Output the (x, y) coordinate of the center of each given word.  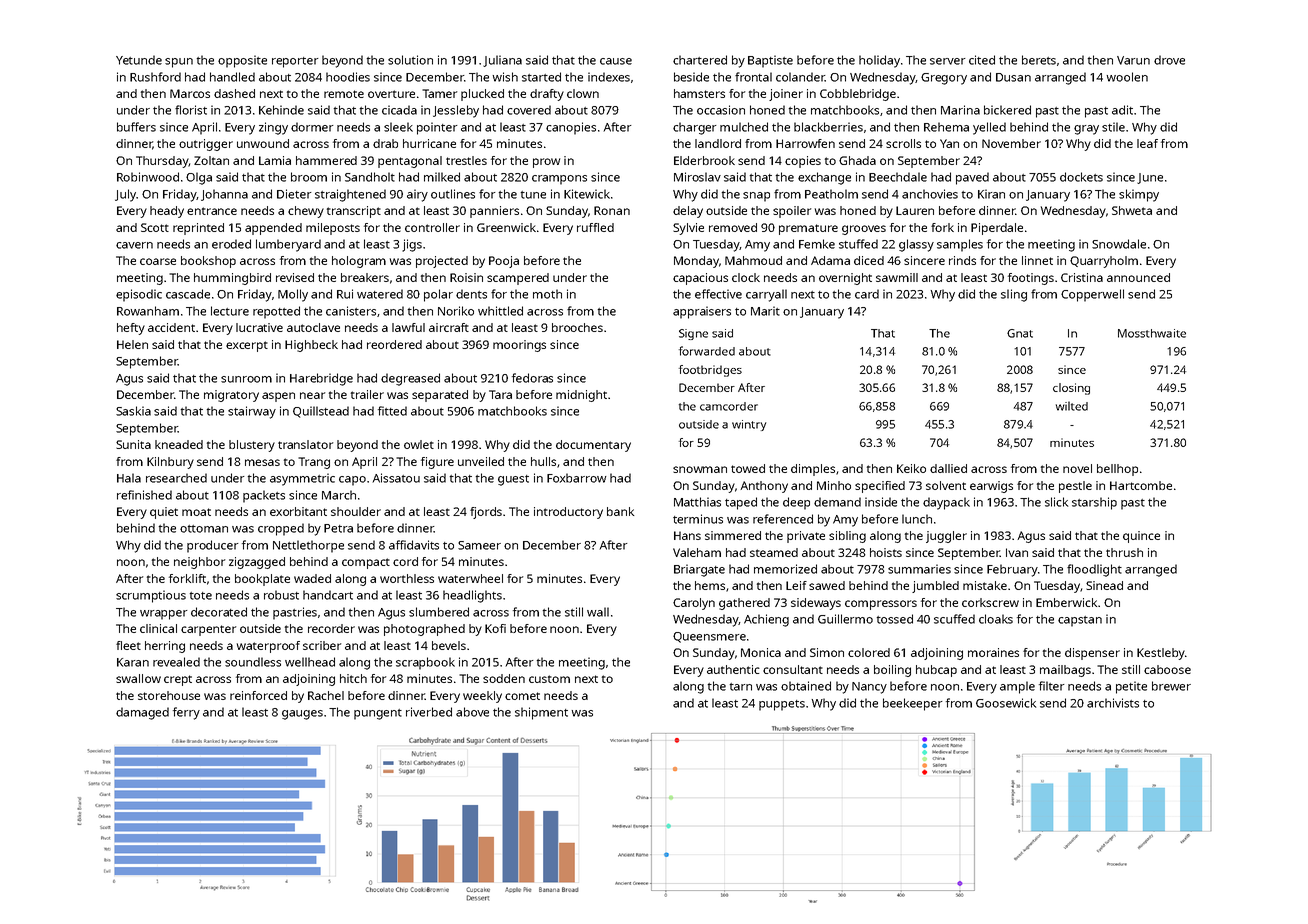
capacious (700, 279)
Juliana (502, 61)
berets (1039, 60)
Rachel (326, 695)
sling (1014, 295)
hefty (131, 329)
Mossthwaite (1152, 333)
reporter (295, 62)
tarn (741, 687)
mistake (985, 585)
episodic (139, 295)
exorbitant (298, 511)
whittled (500, 311)
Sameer (479, 545)
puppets (782, 705)
